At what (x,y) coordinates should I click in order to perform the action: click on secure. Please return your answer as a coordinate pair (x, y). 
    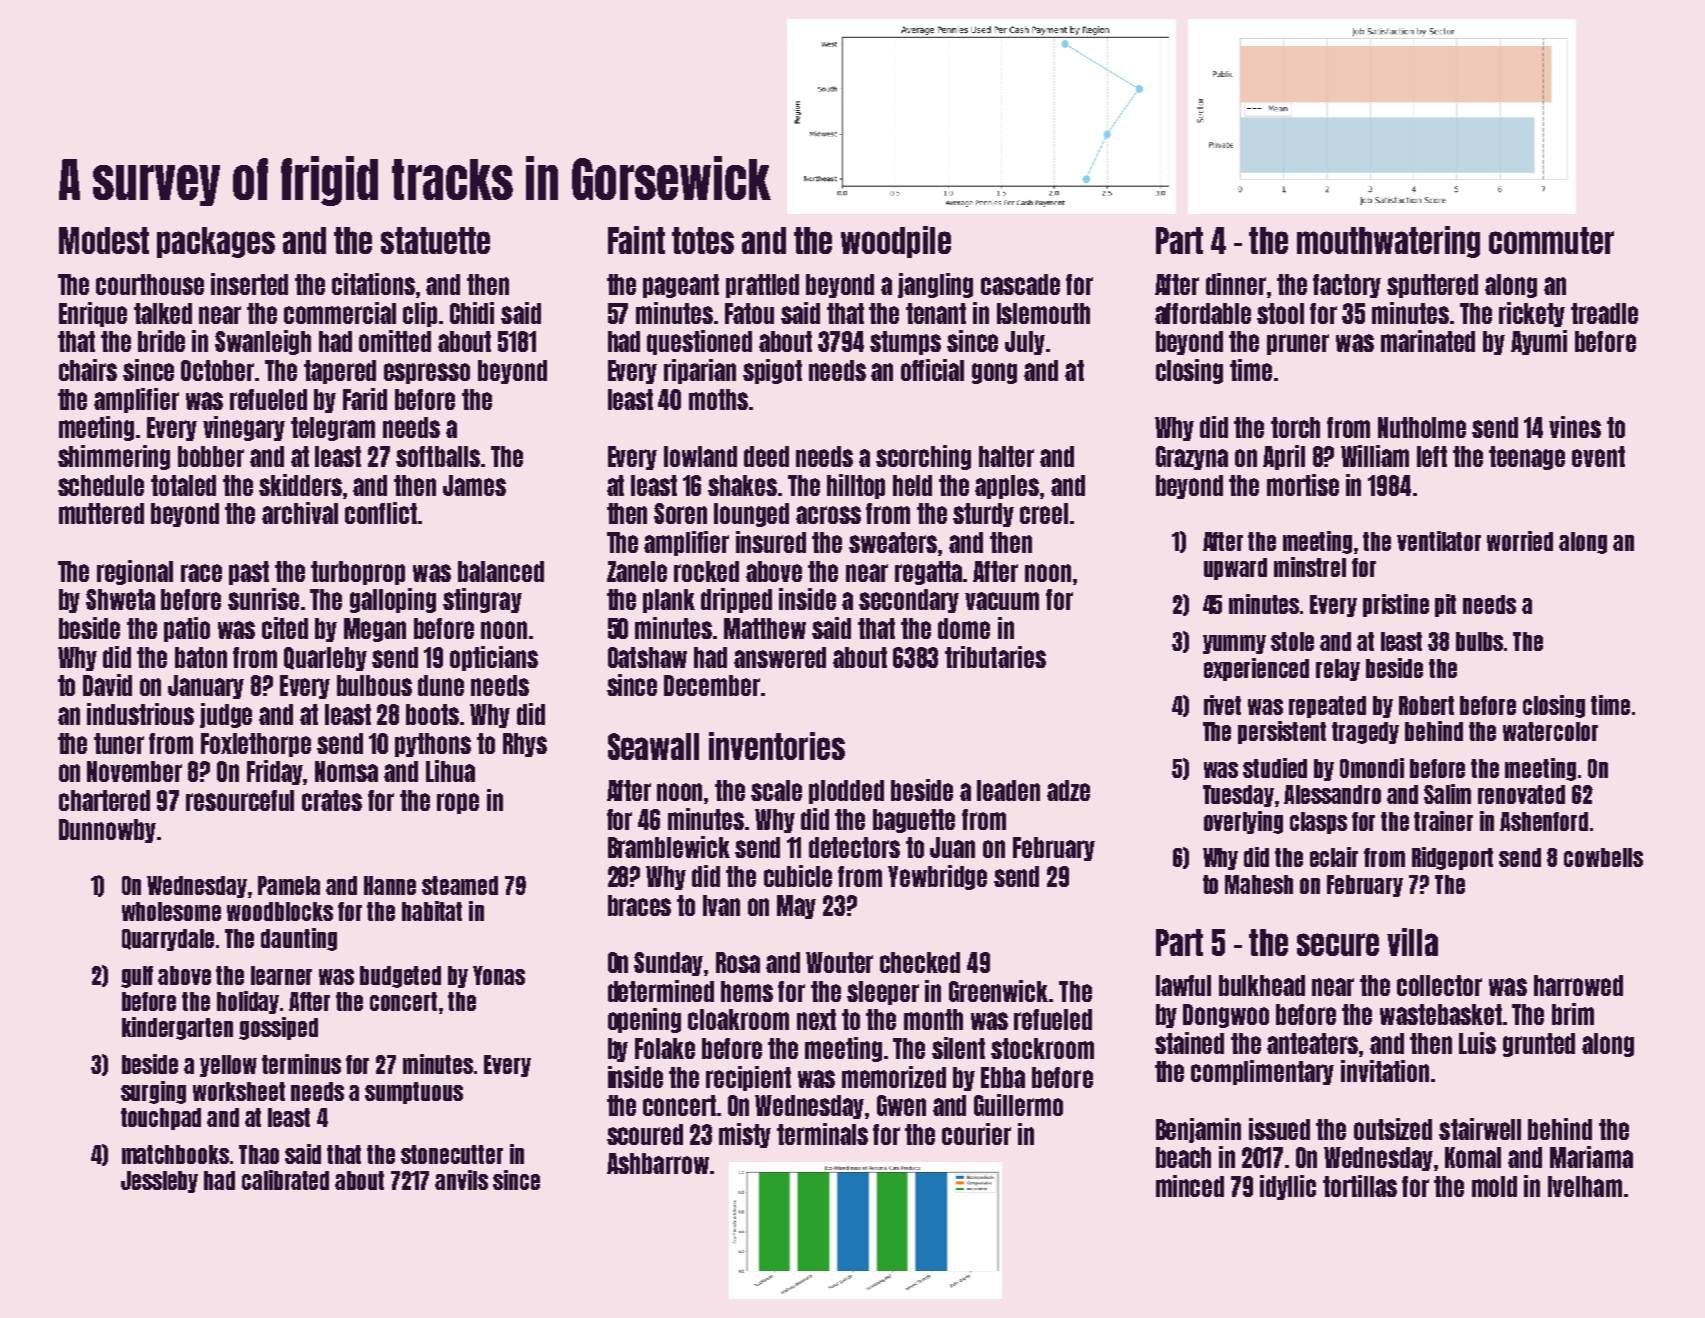
    Looking at the image, I should click on (1338, 944).
